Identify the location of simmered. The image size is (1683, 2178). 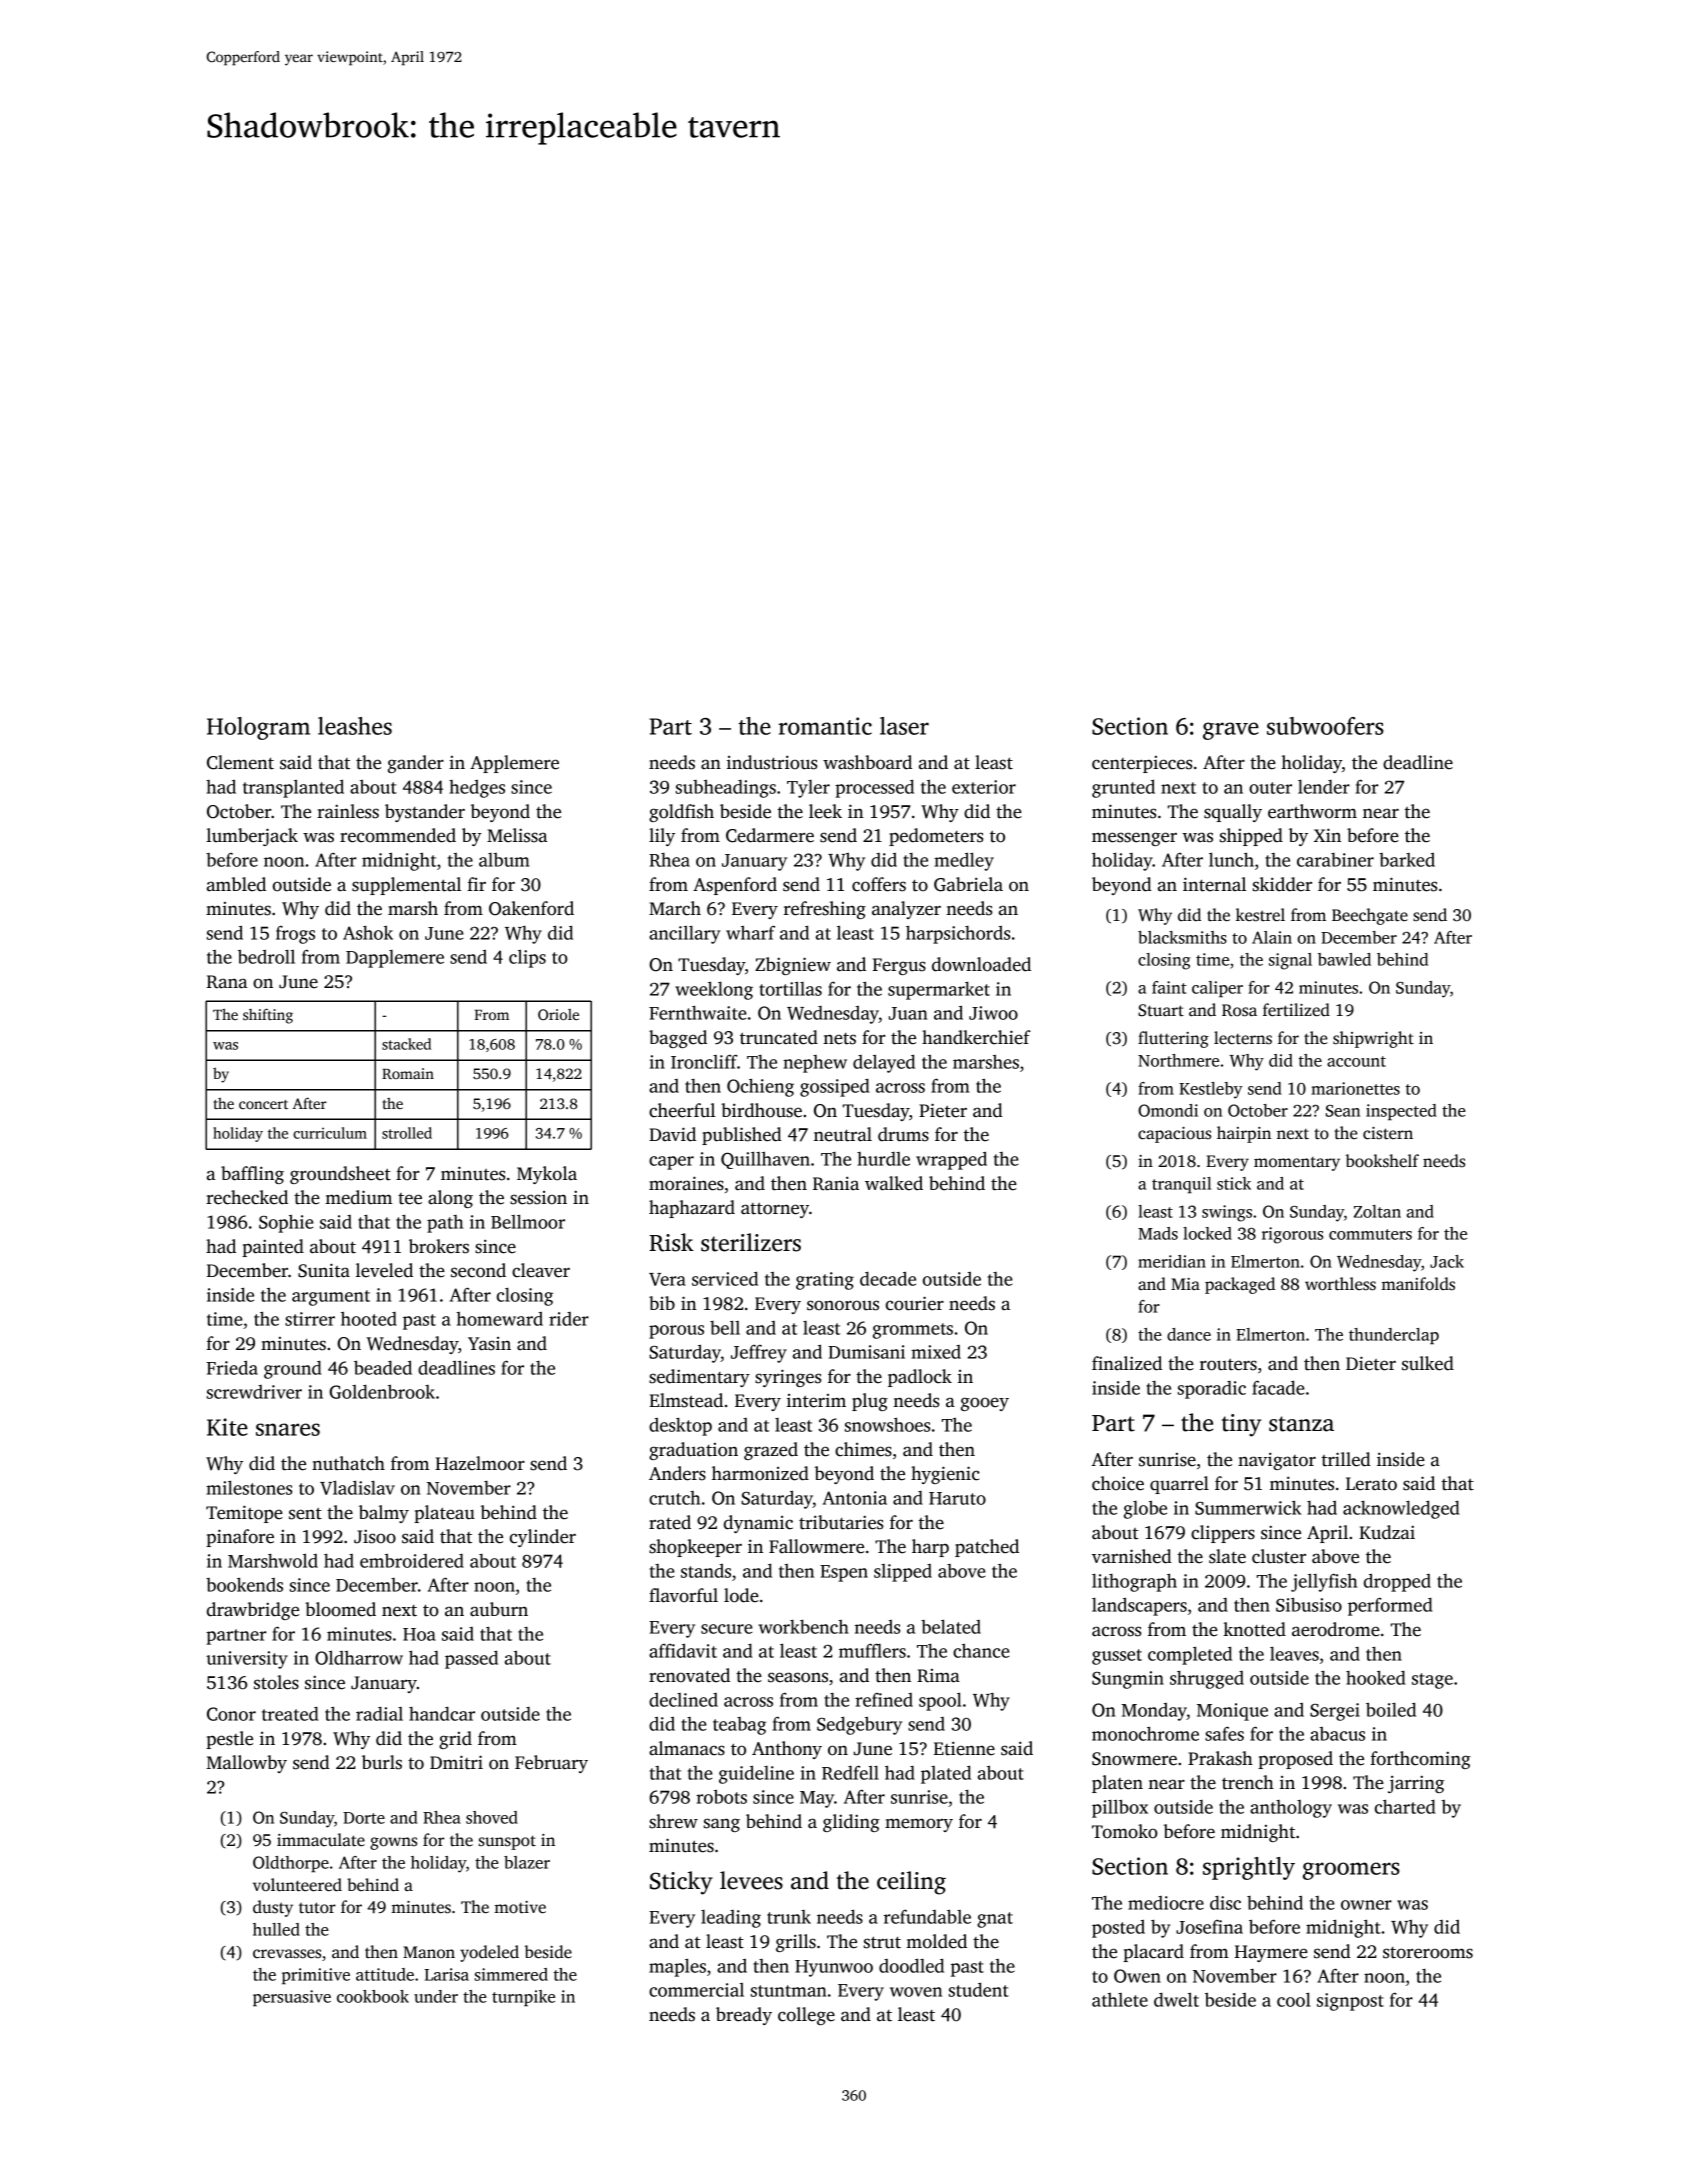
(511, 1974).
